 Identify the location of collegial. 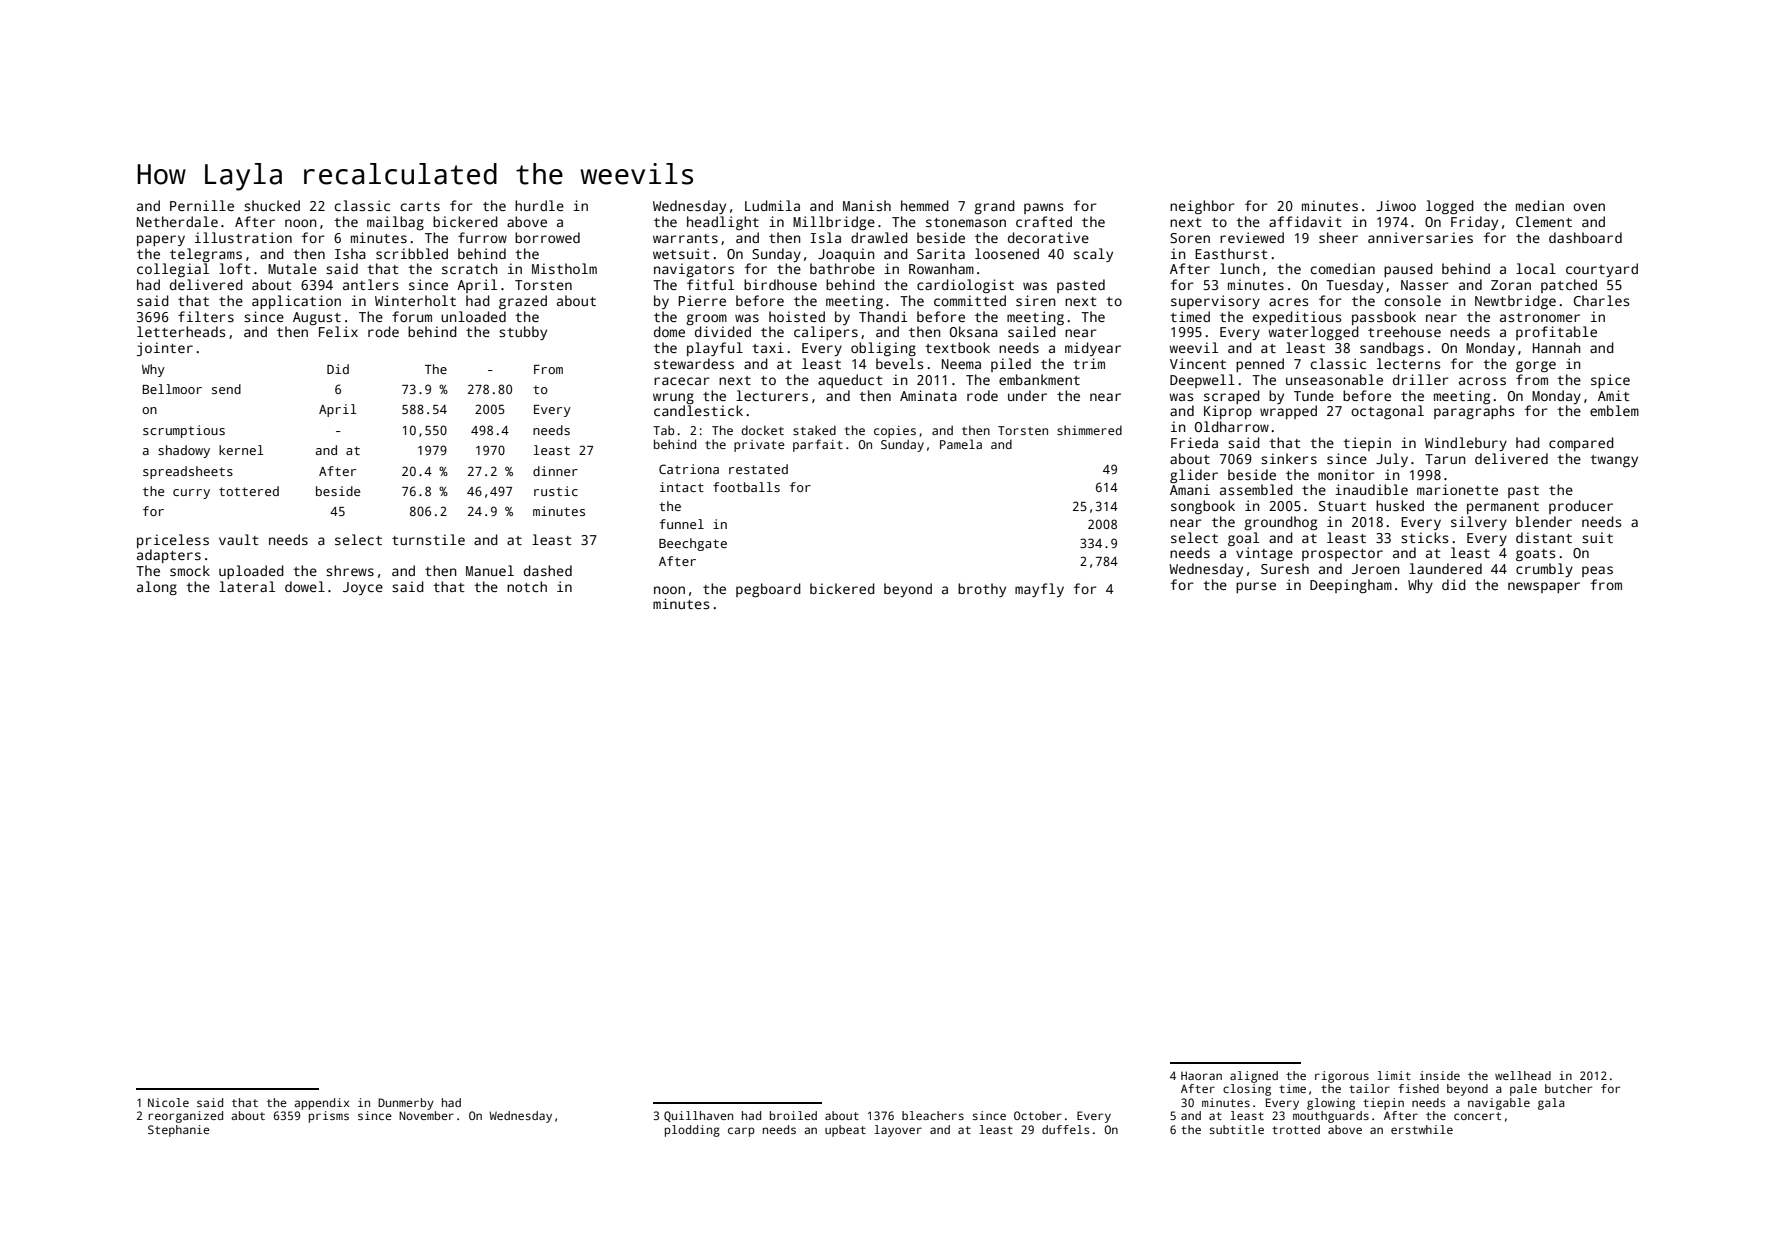
(173, 270).
